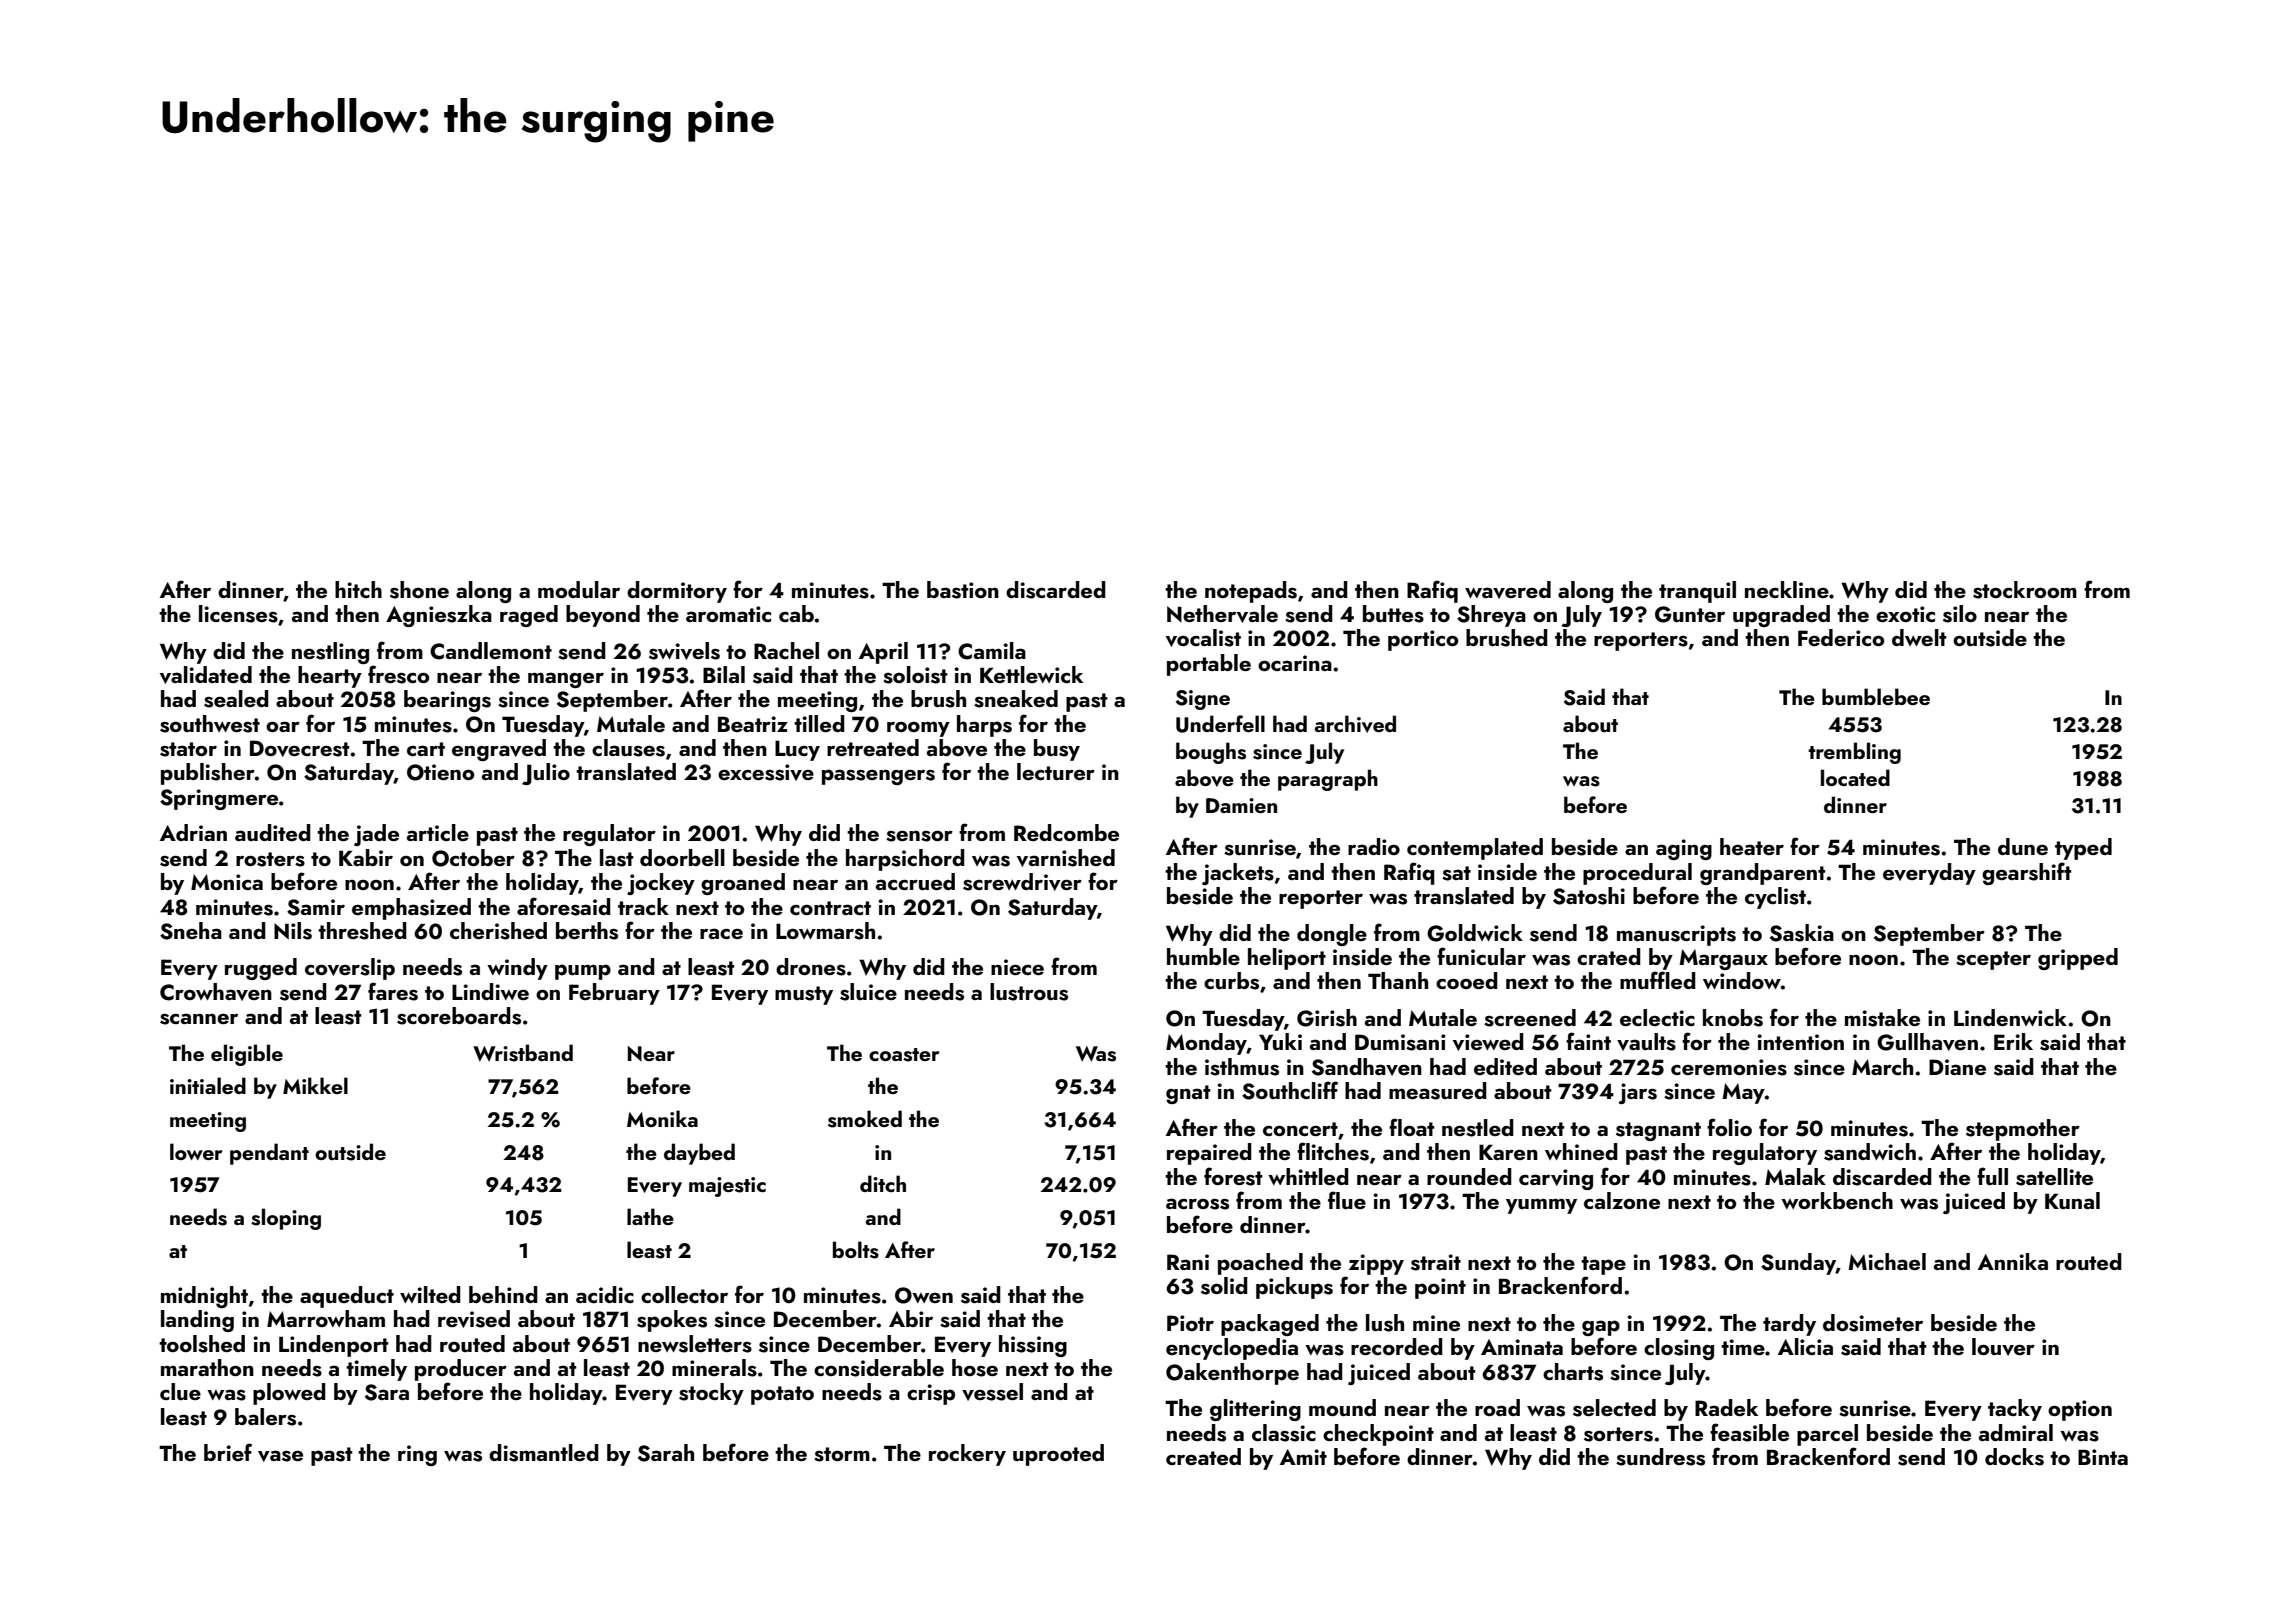  I want to click on jockey, so click(661, 884).
